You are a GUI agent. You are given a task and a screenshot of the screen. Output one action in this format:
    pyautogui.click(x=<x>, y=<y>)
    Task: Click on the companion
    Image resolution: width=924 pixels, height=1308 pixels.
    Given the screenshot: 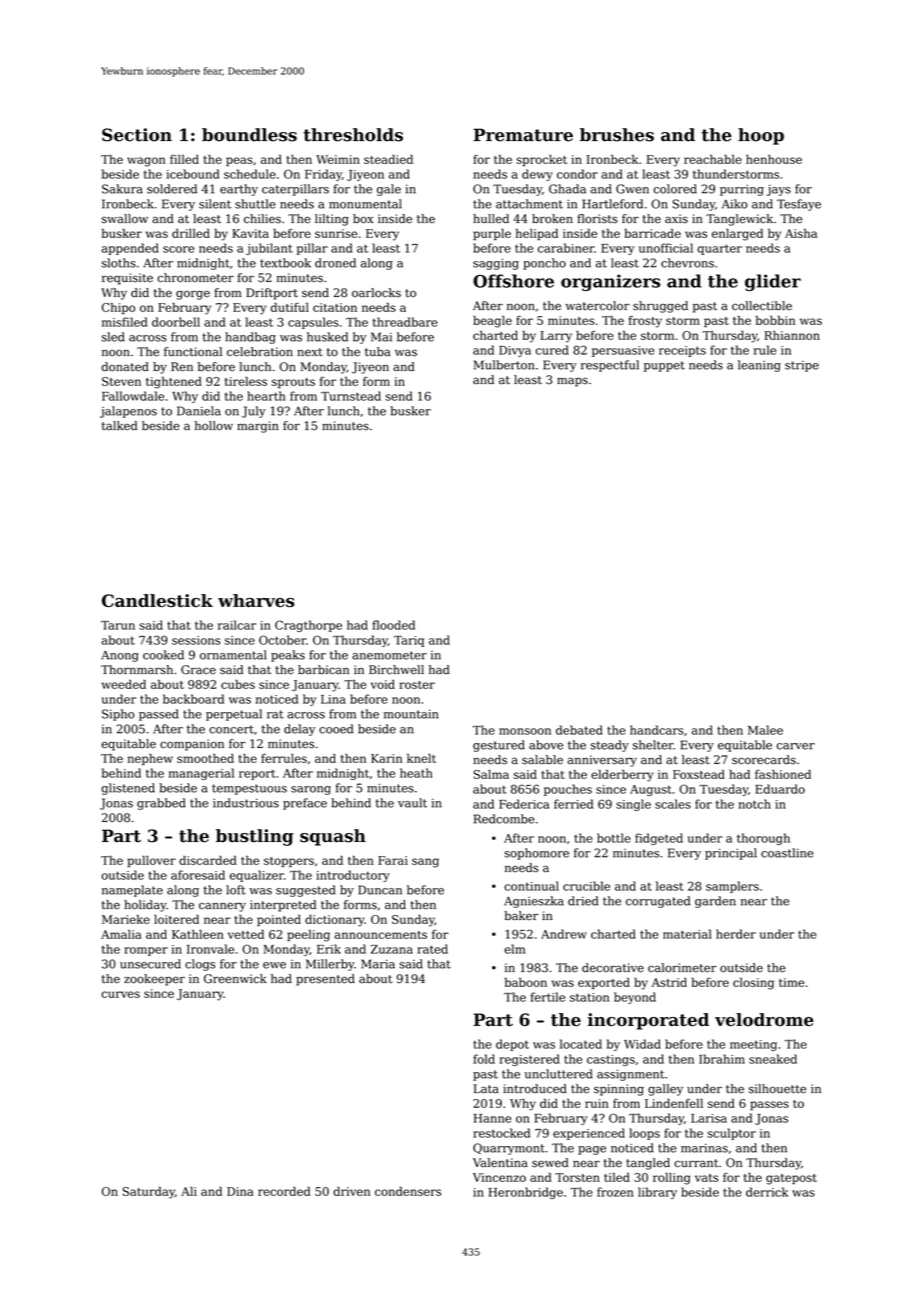 What is the action you would take?
    pyautogui.click(x=192, y=745)
